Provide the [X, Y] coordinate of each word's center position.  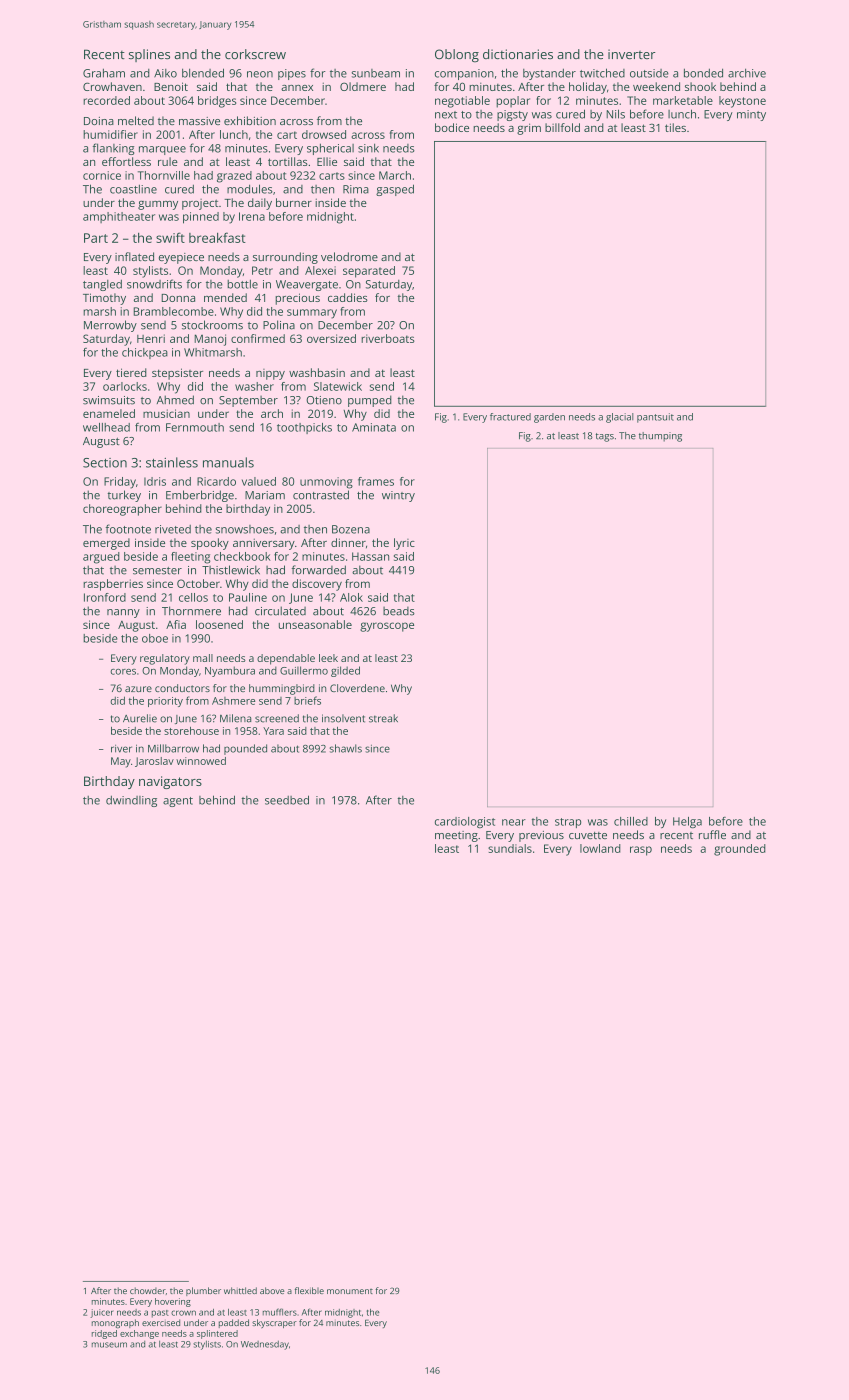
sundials [510, 848]
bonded [703, 73]
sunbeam [376, 73]
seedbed [287, 800]
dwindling [131, 801]
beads [399, 611]
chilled [631, 821]
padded [234, 1323]
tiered [131, 372]
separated [369, 272]
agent [178, 802]
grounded [740, 850]
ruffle [712, 834]
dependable [286, 659]
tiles [675, 127]
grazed [234, 177]
